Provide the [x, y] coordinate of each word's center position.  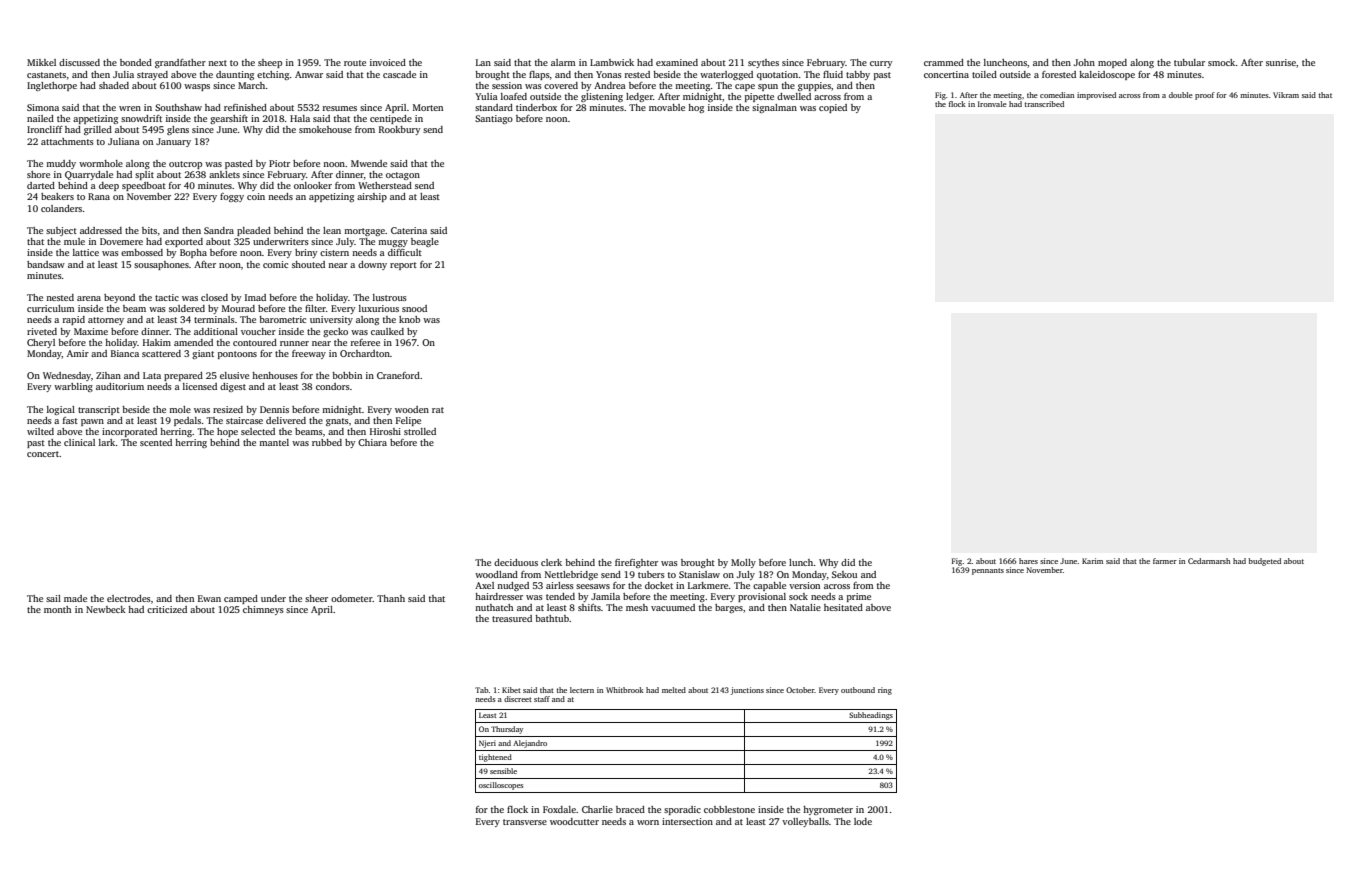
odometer [352, 598]
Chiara [372, 442]
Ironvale [992, 104]
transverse [525, 822]
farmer [1165, 561]
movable [667, 107]
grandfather [180, 63]
